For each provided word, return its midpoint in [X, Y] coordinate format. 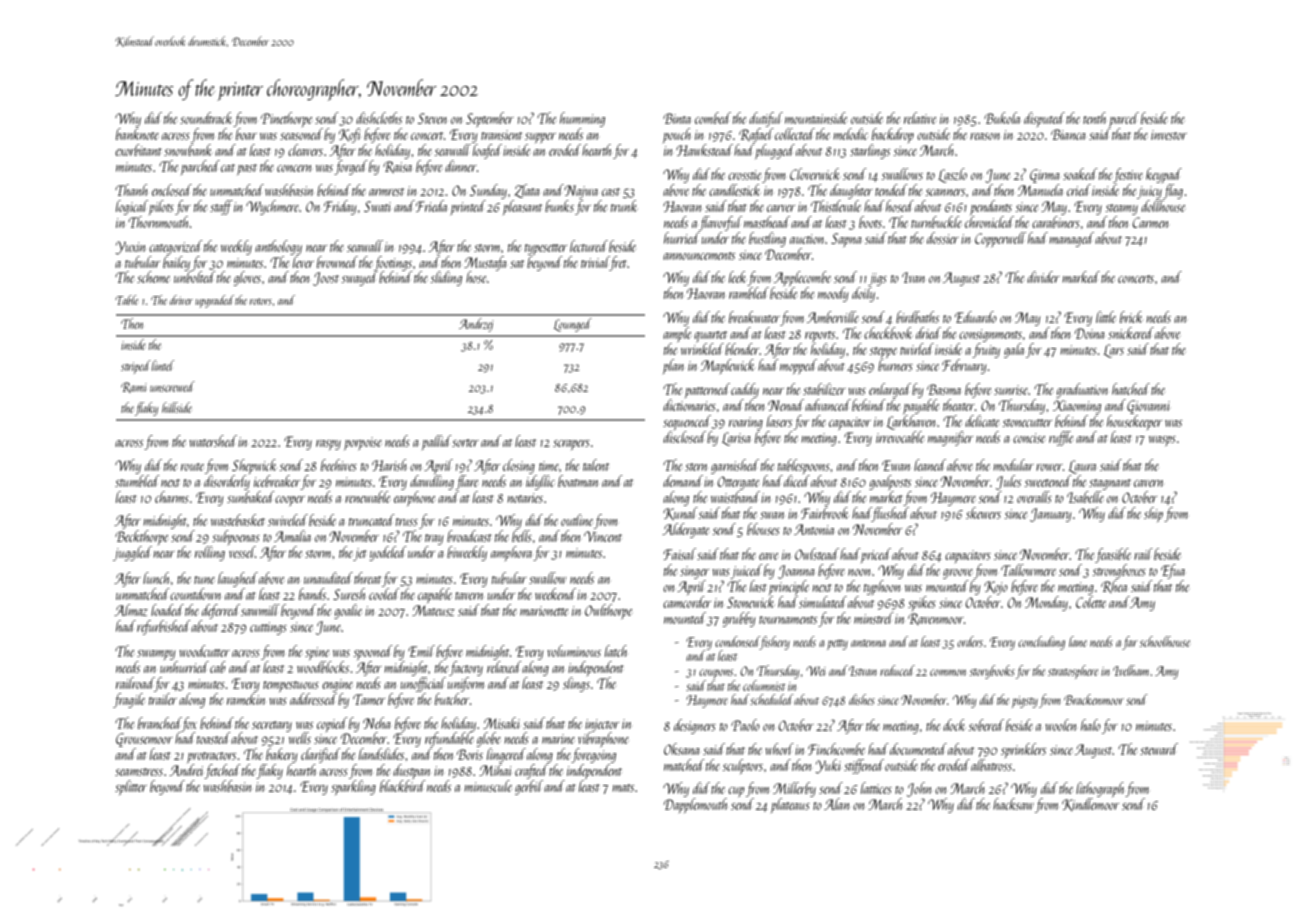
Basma [944, 389]
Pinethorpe [286, 119]
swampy [156, 655]
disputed [1044, 119]
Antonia [814, 529]
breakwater [754, 317]
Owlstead [817, 554]
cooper [290, 501]
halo [1091, 725]
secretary [272, 726]
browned [337, 262]
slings [576, 684]
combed [713, 118]
